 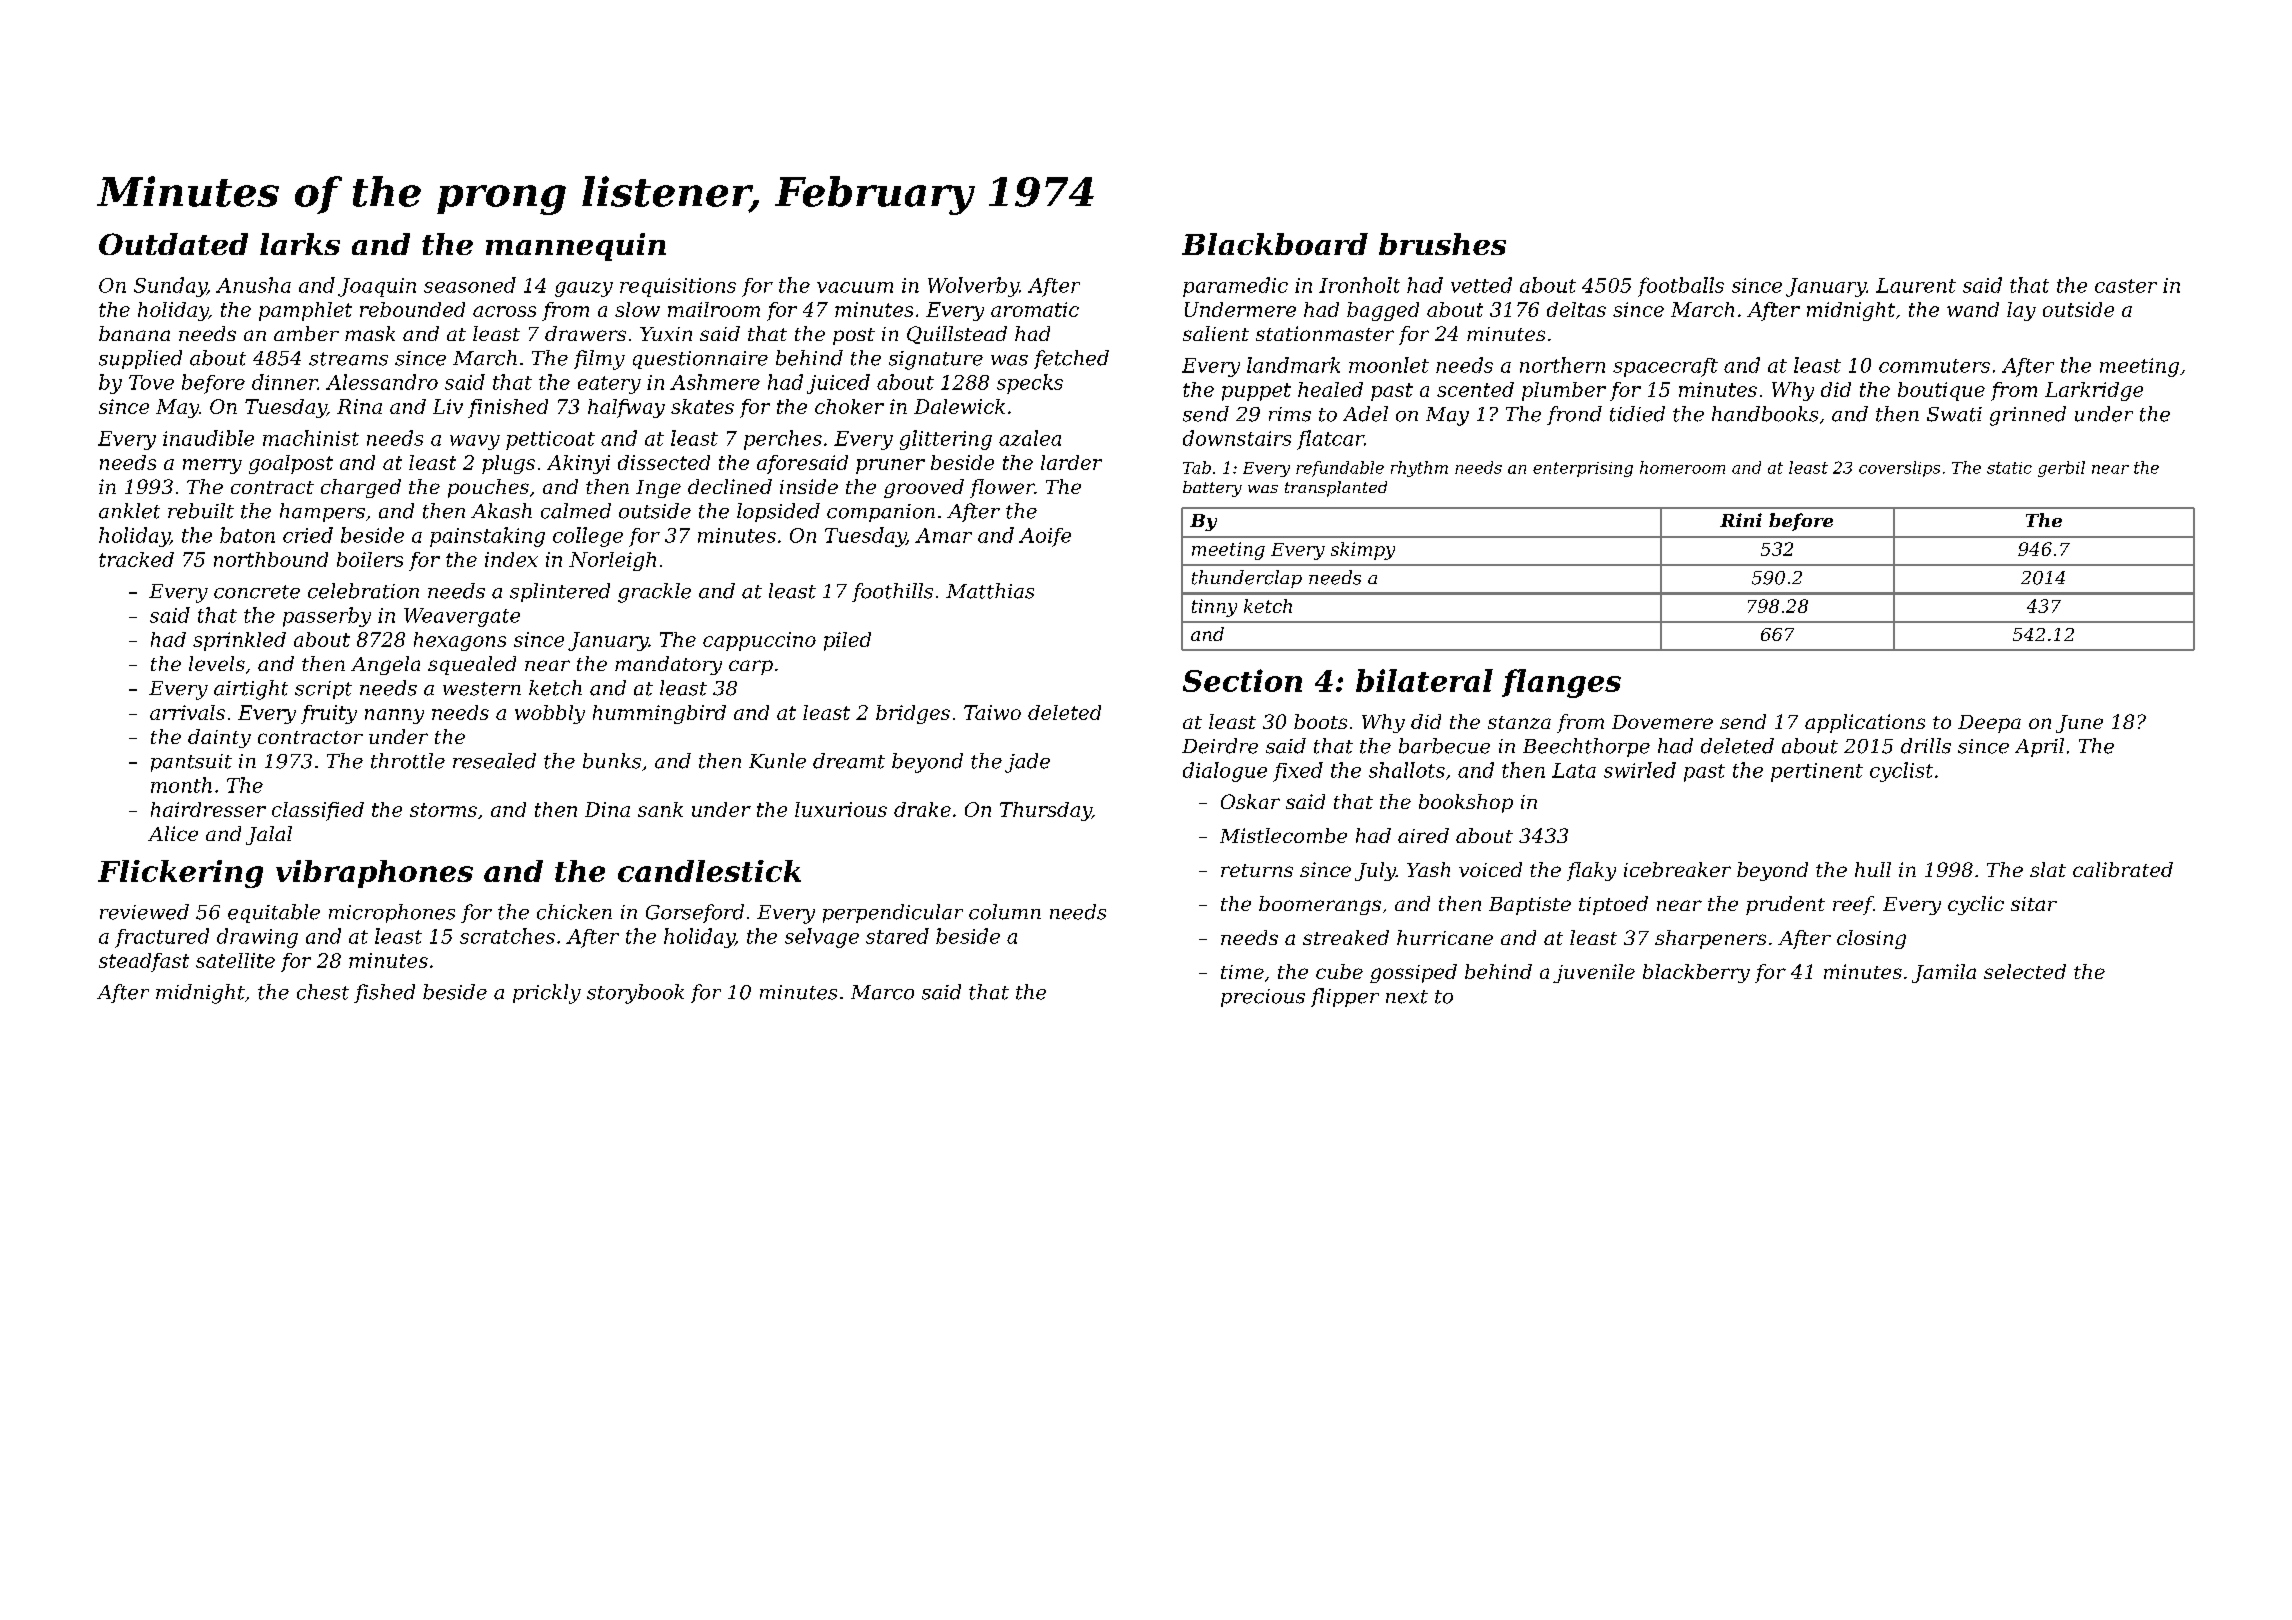 I want to click on splintered, so click(x=560, y=592).
